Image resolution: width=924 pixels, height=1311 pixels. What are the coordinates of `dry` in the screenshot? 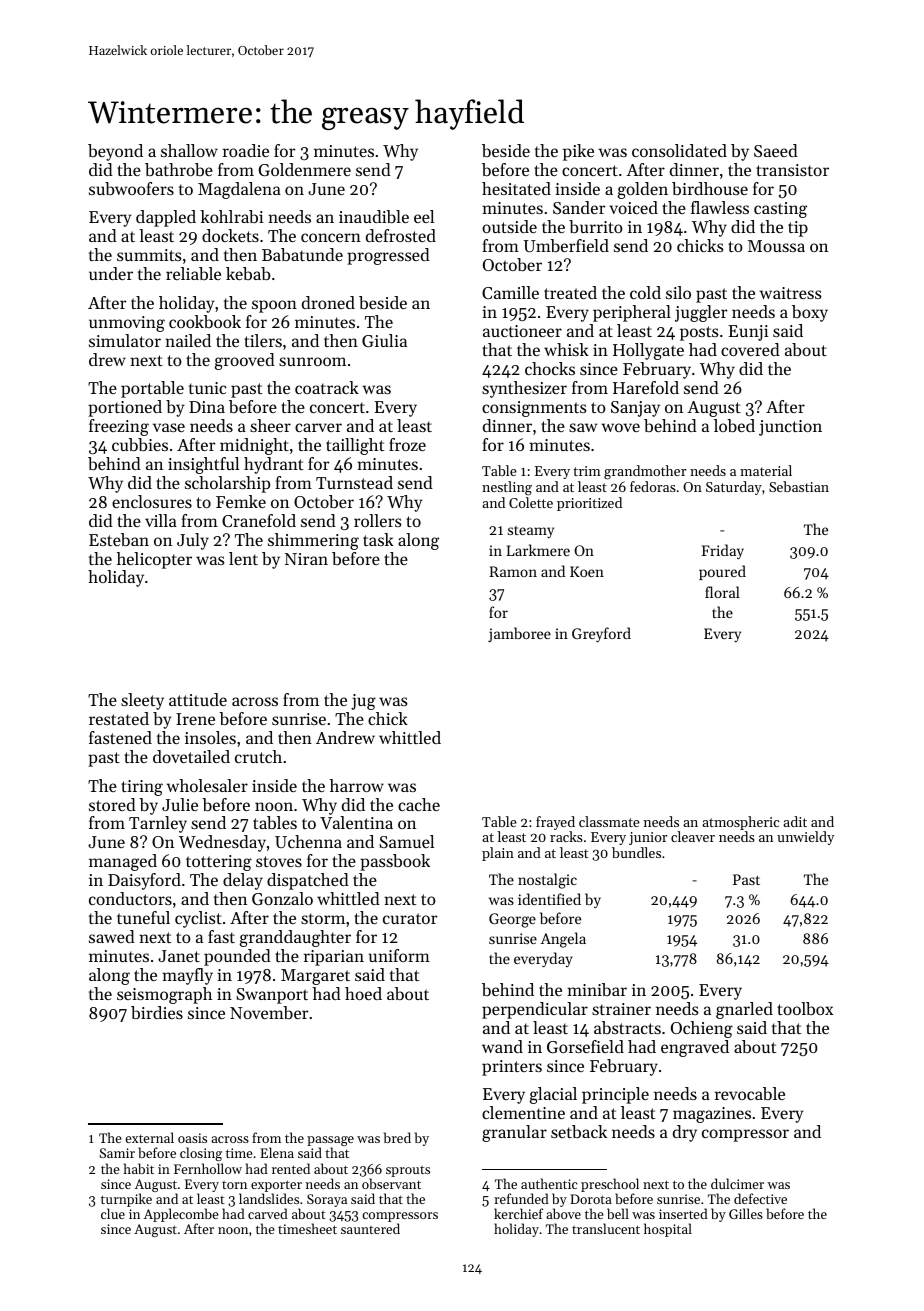 It's located at (685, 1133).
